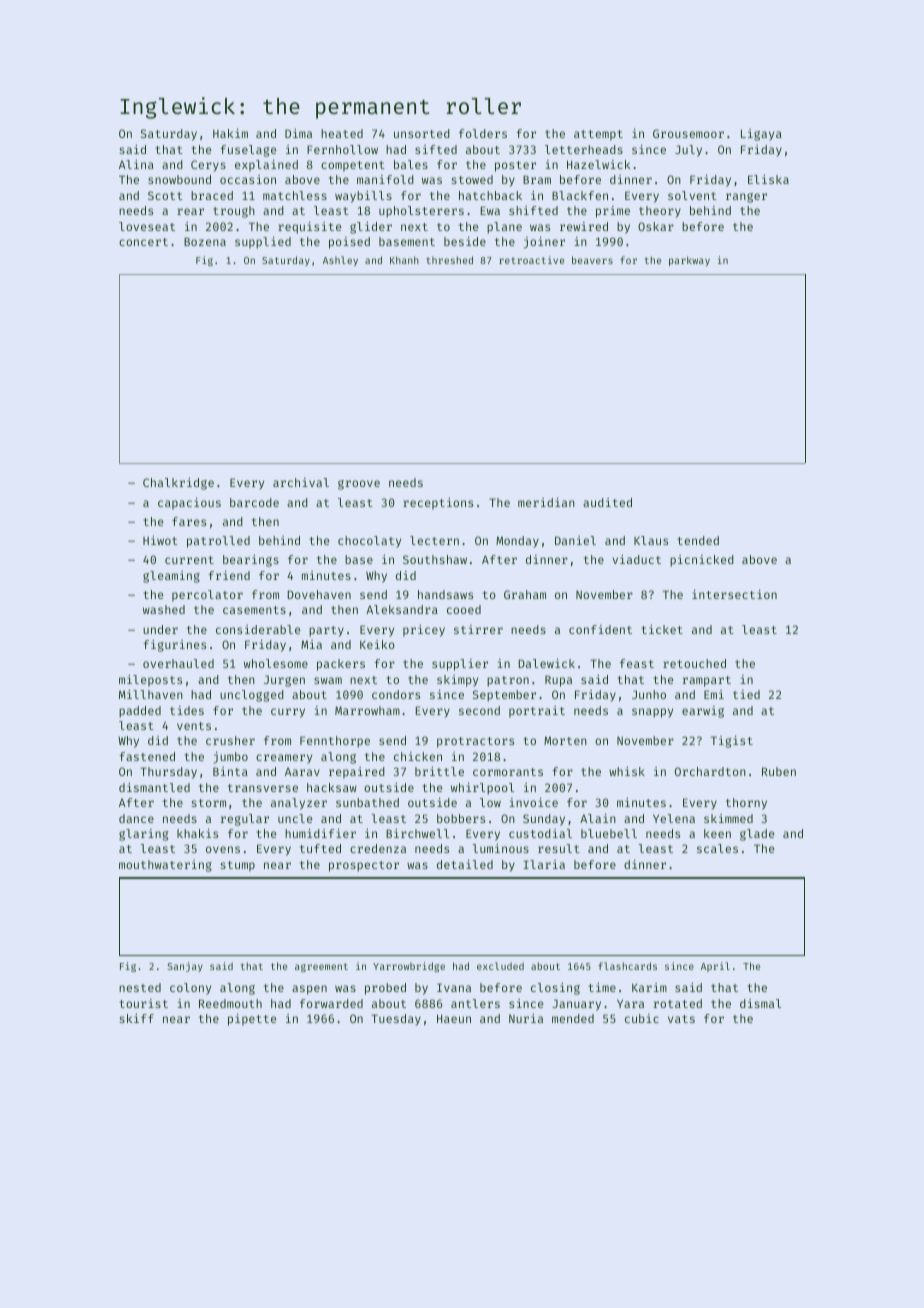 This screenshot has height=1308, width=924. What do you see at coordinates (637, 559) in the screenshot?
I see `viaduct` at bounding box center [637, 559].
